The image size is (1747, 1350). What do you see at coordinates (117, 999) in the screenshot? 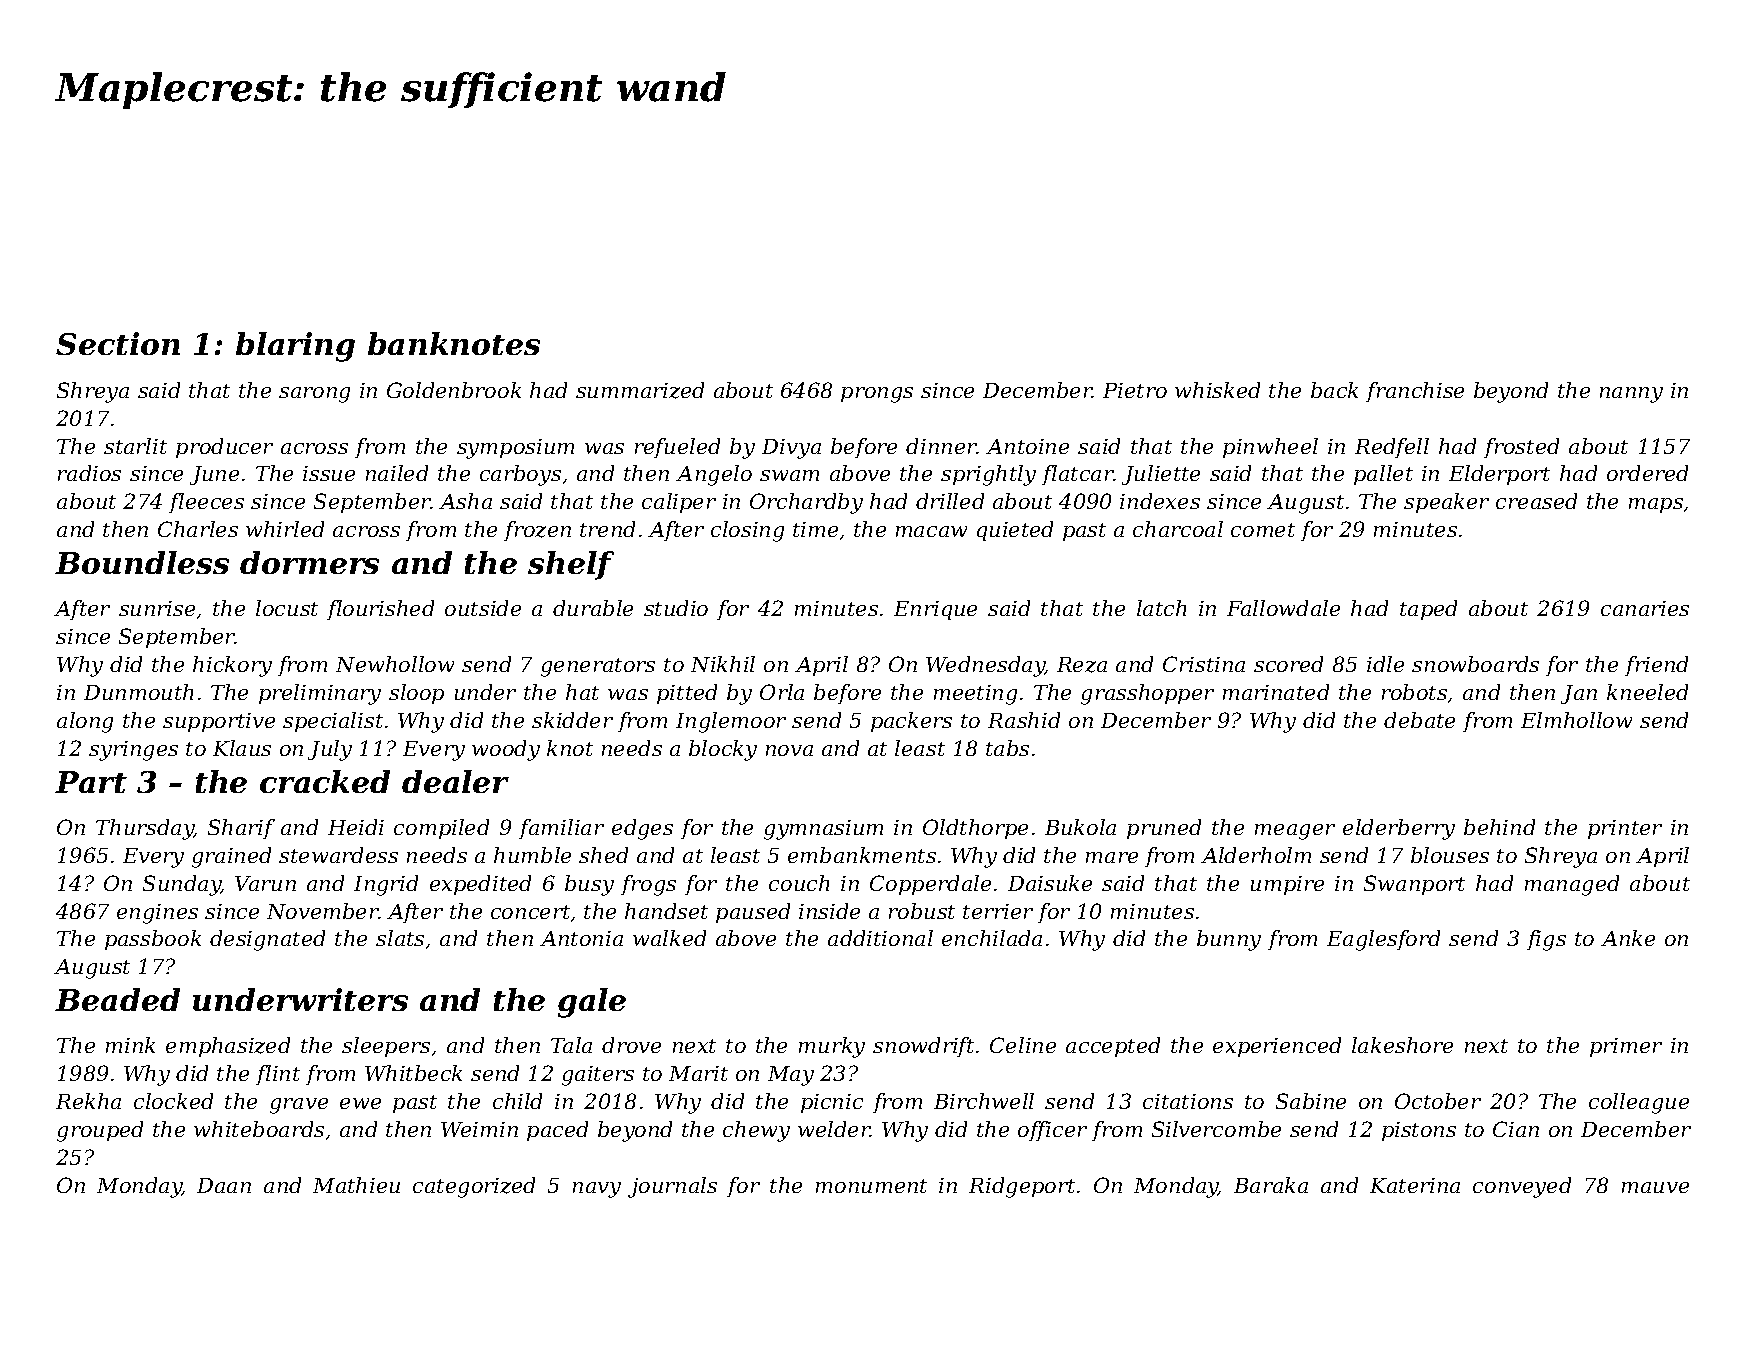
I see `Beaded` at bounding box center [117, 999].
